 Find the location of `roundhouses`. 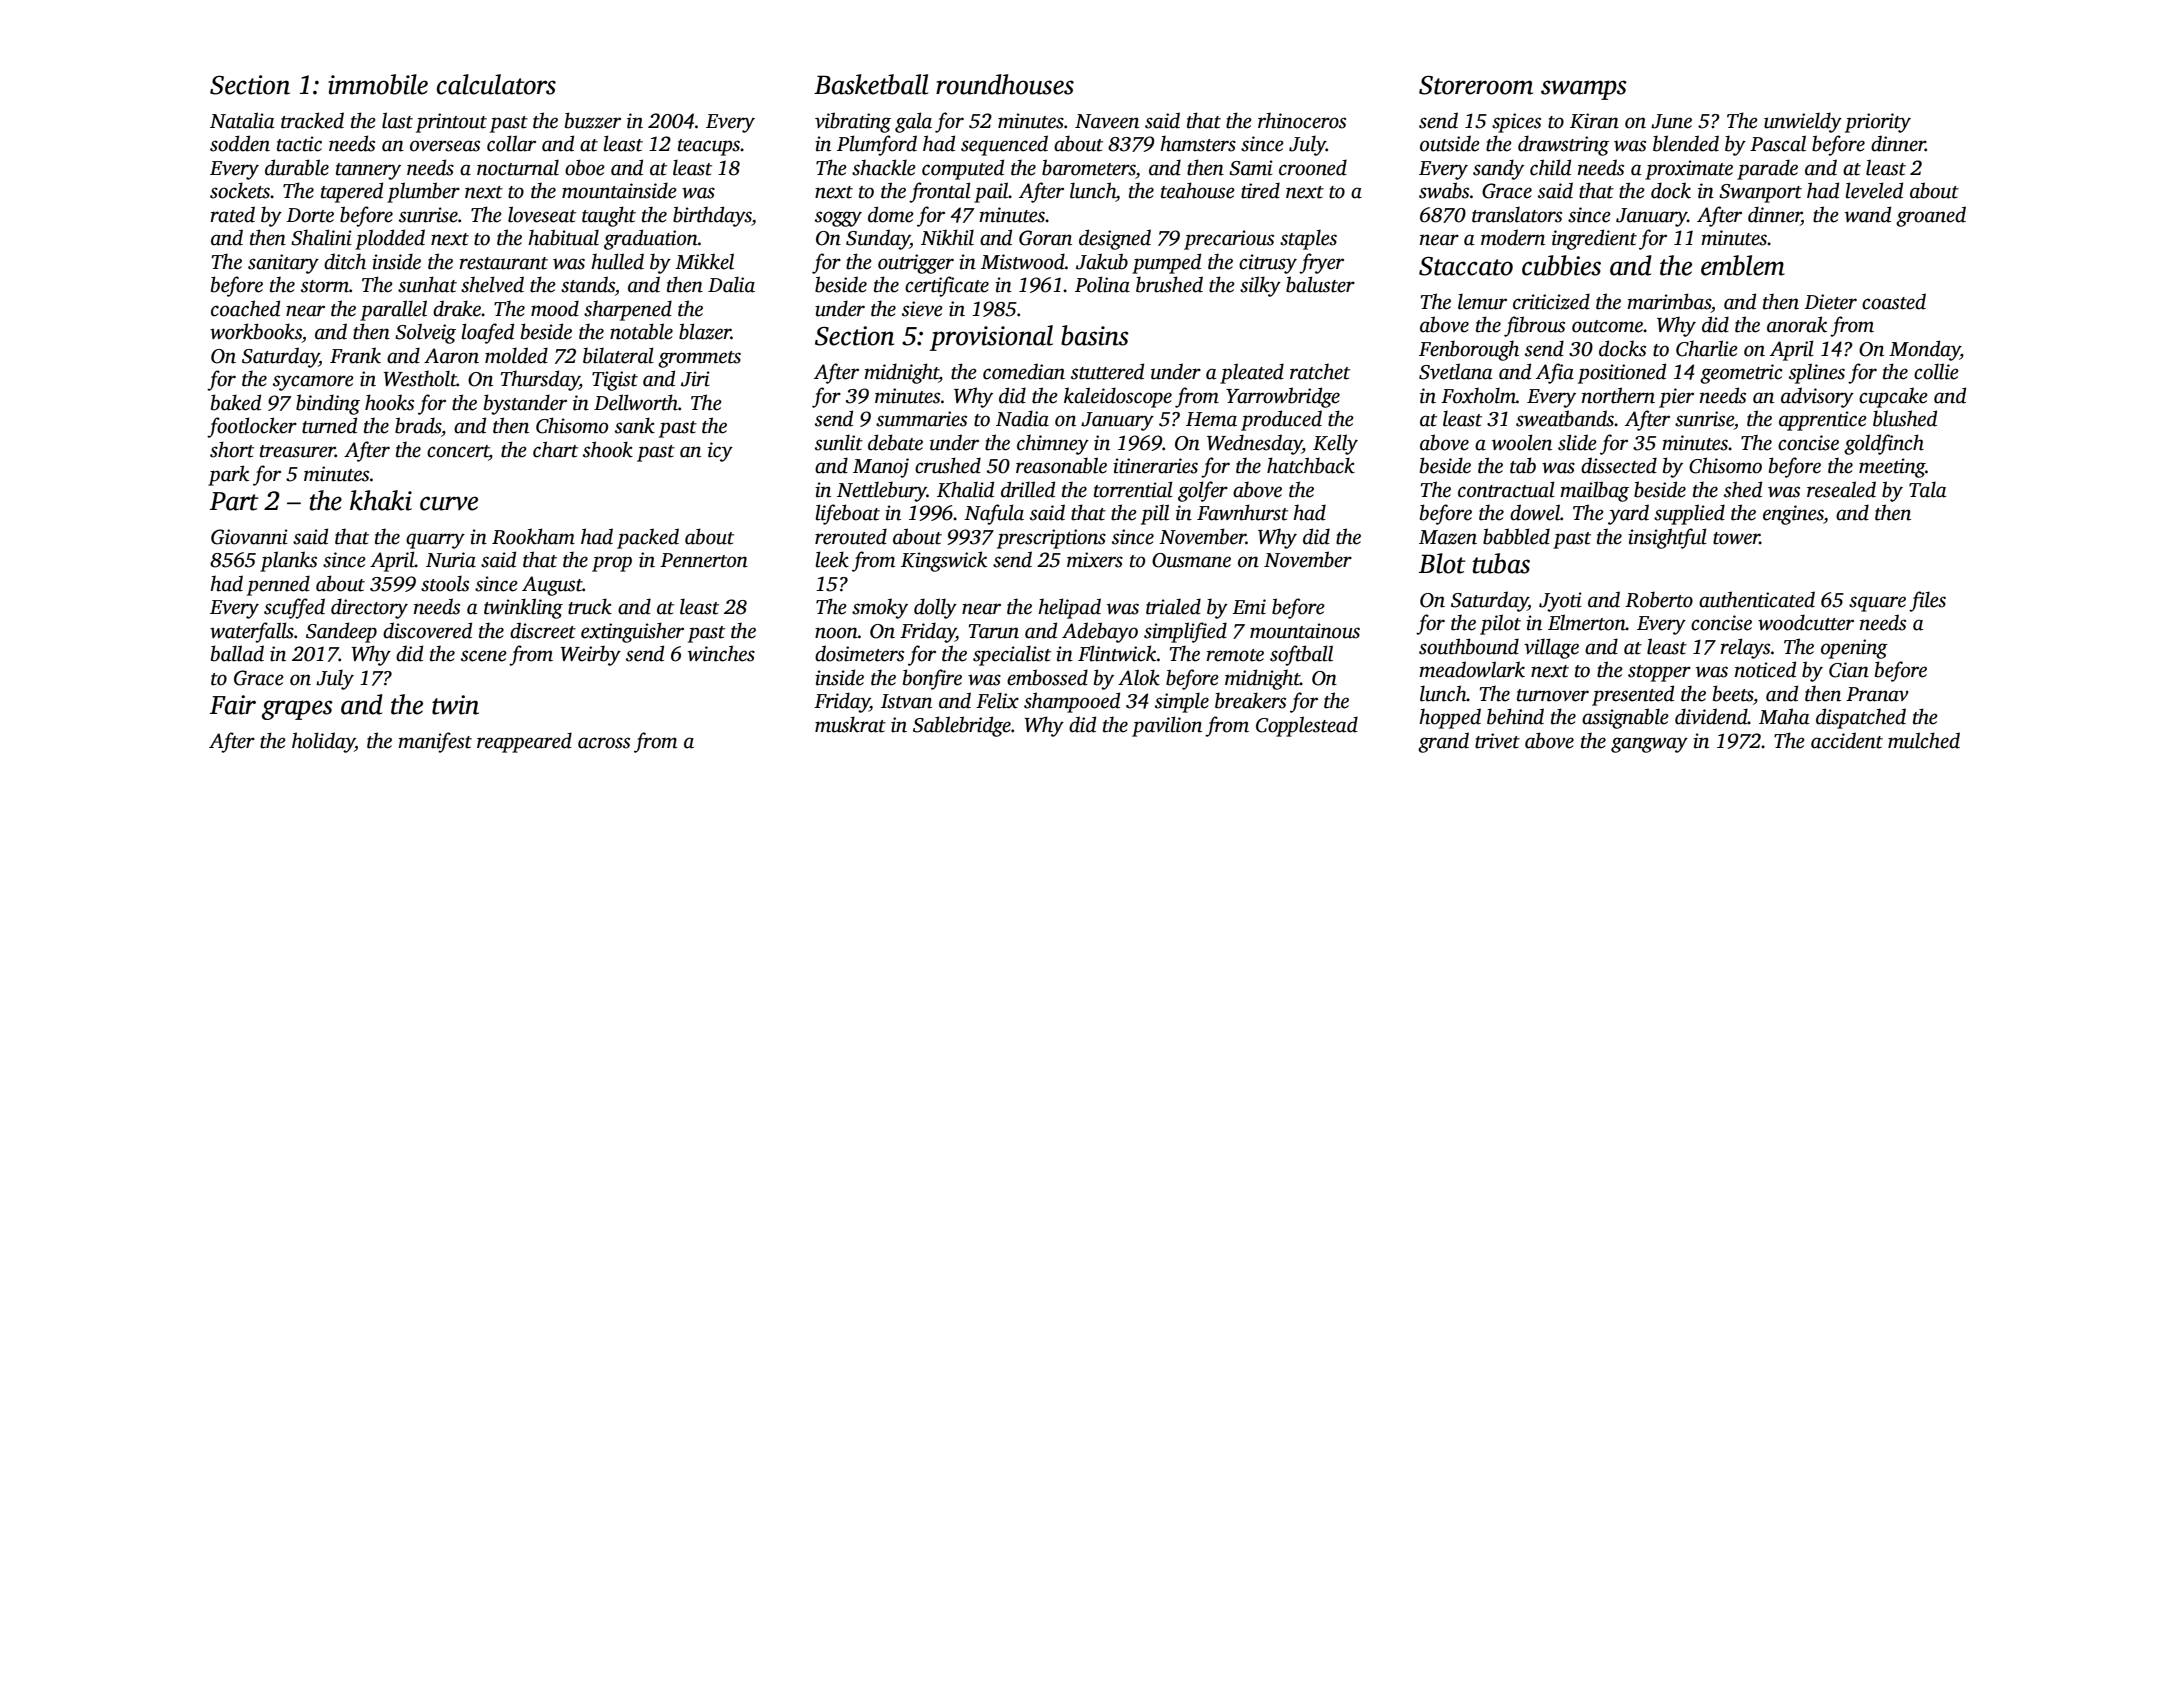

roundhouses is located at coordinates (1005, 84).
